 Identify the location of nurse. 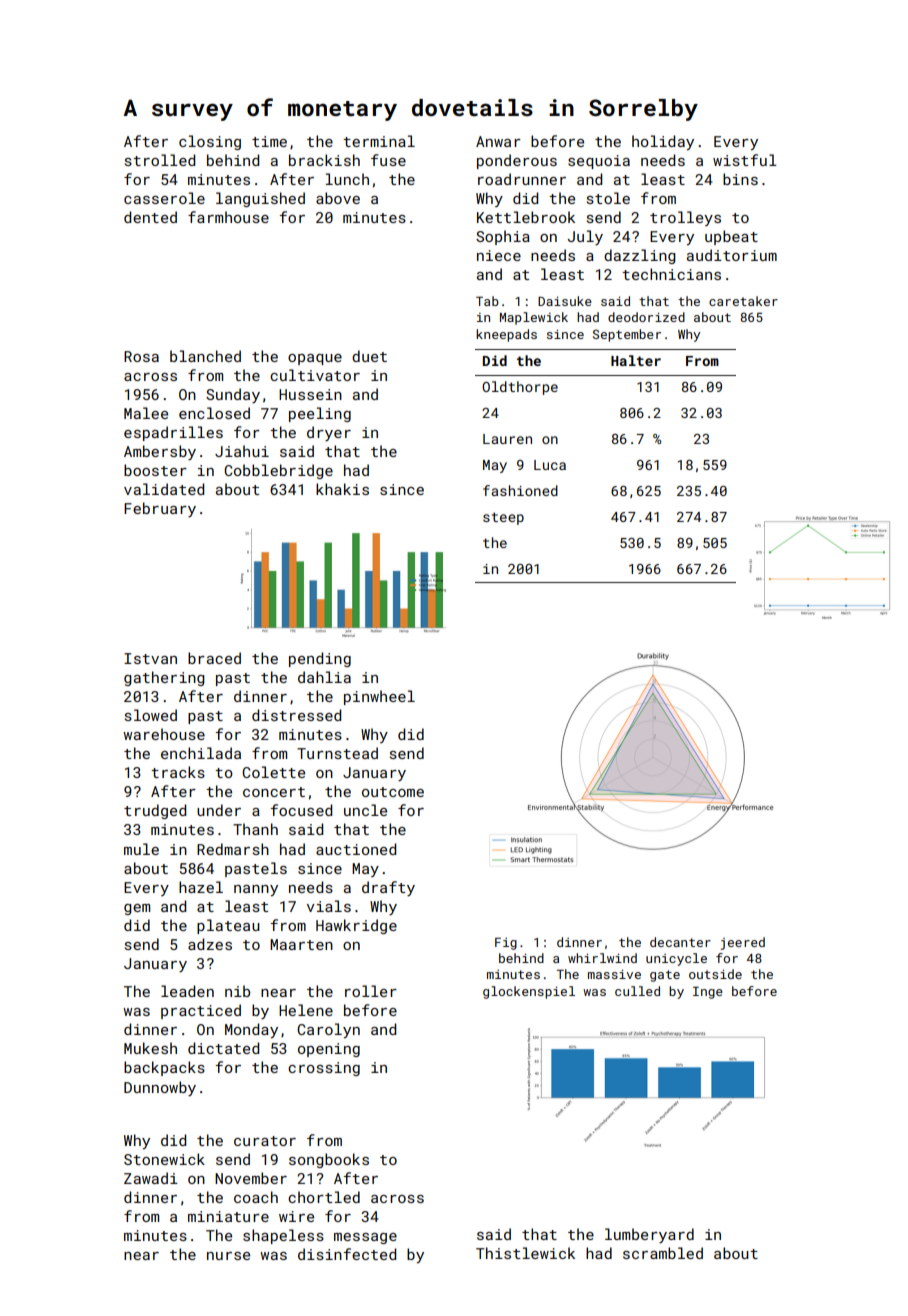
(228, 1256).
